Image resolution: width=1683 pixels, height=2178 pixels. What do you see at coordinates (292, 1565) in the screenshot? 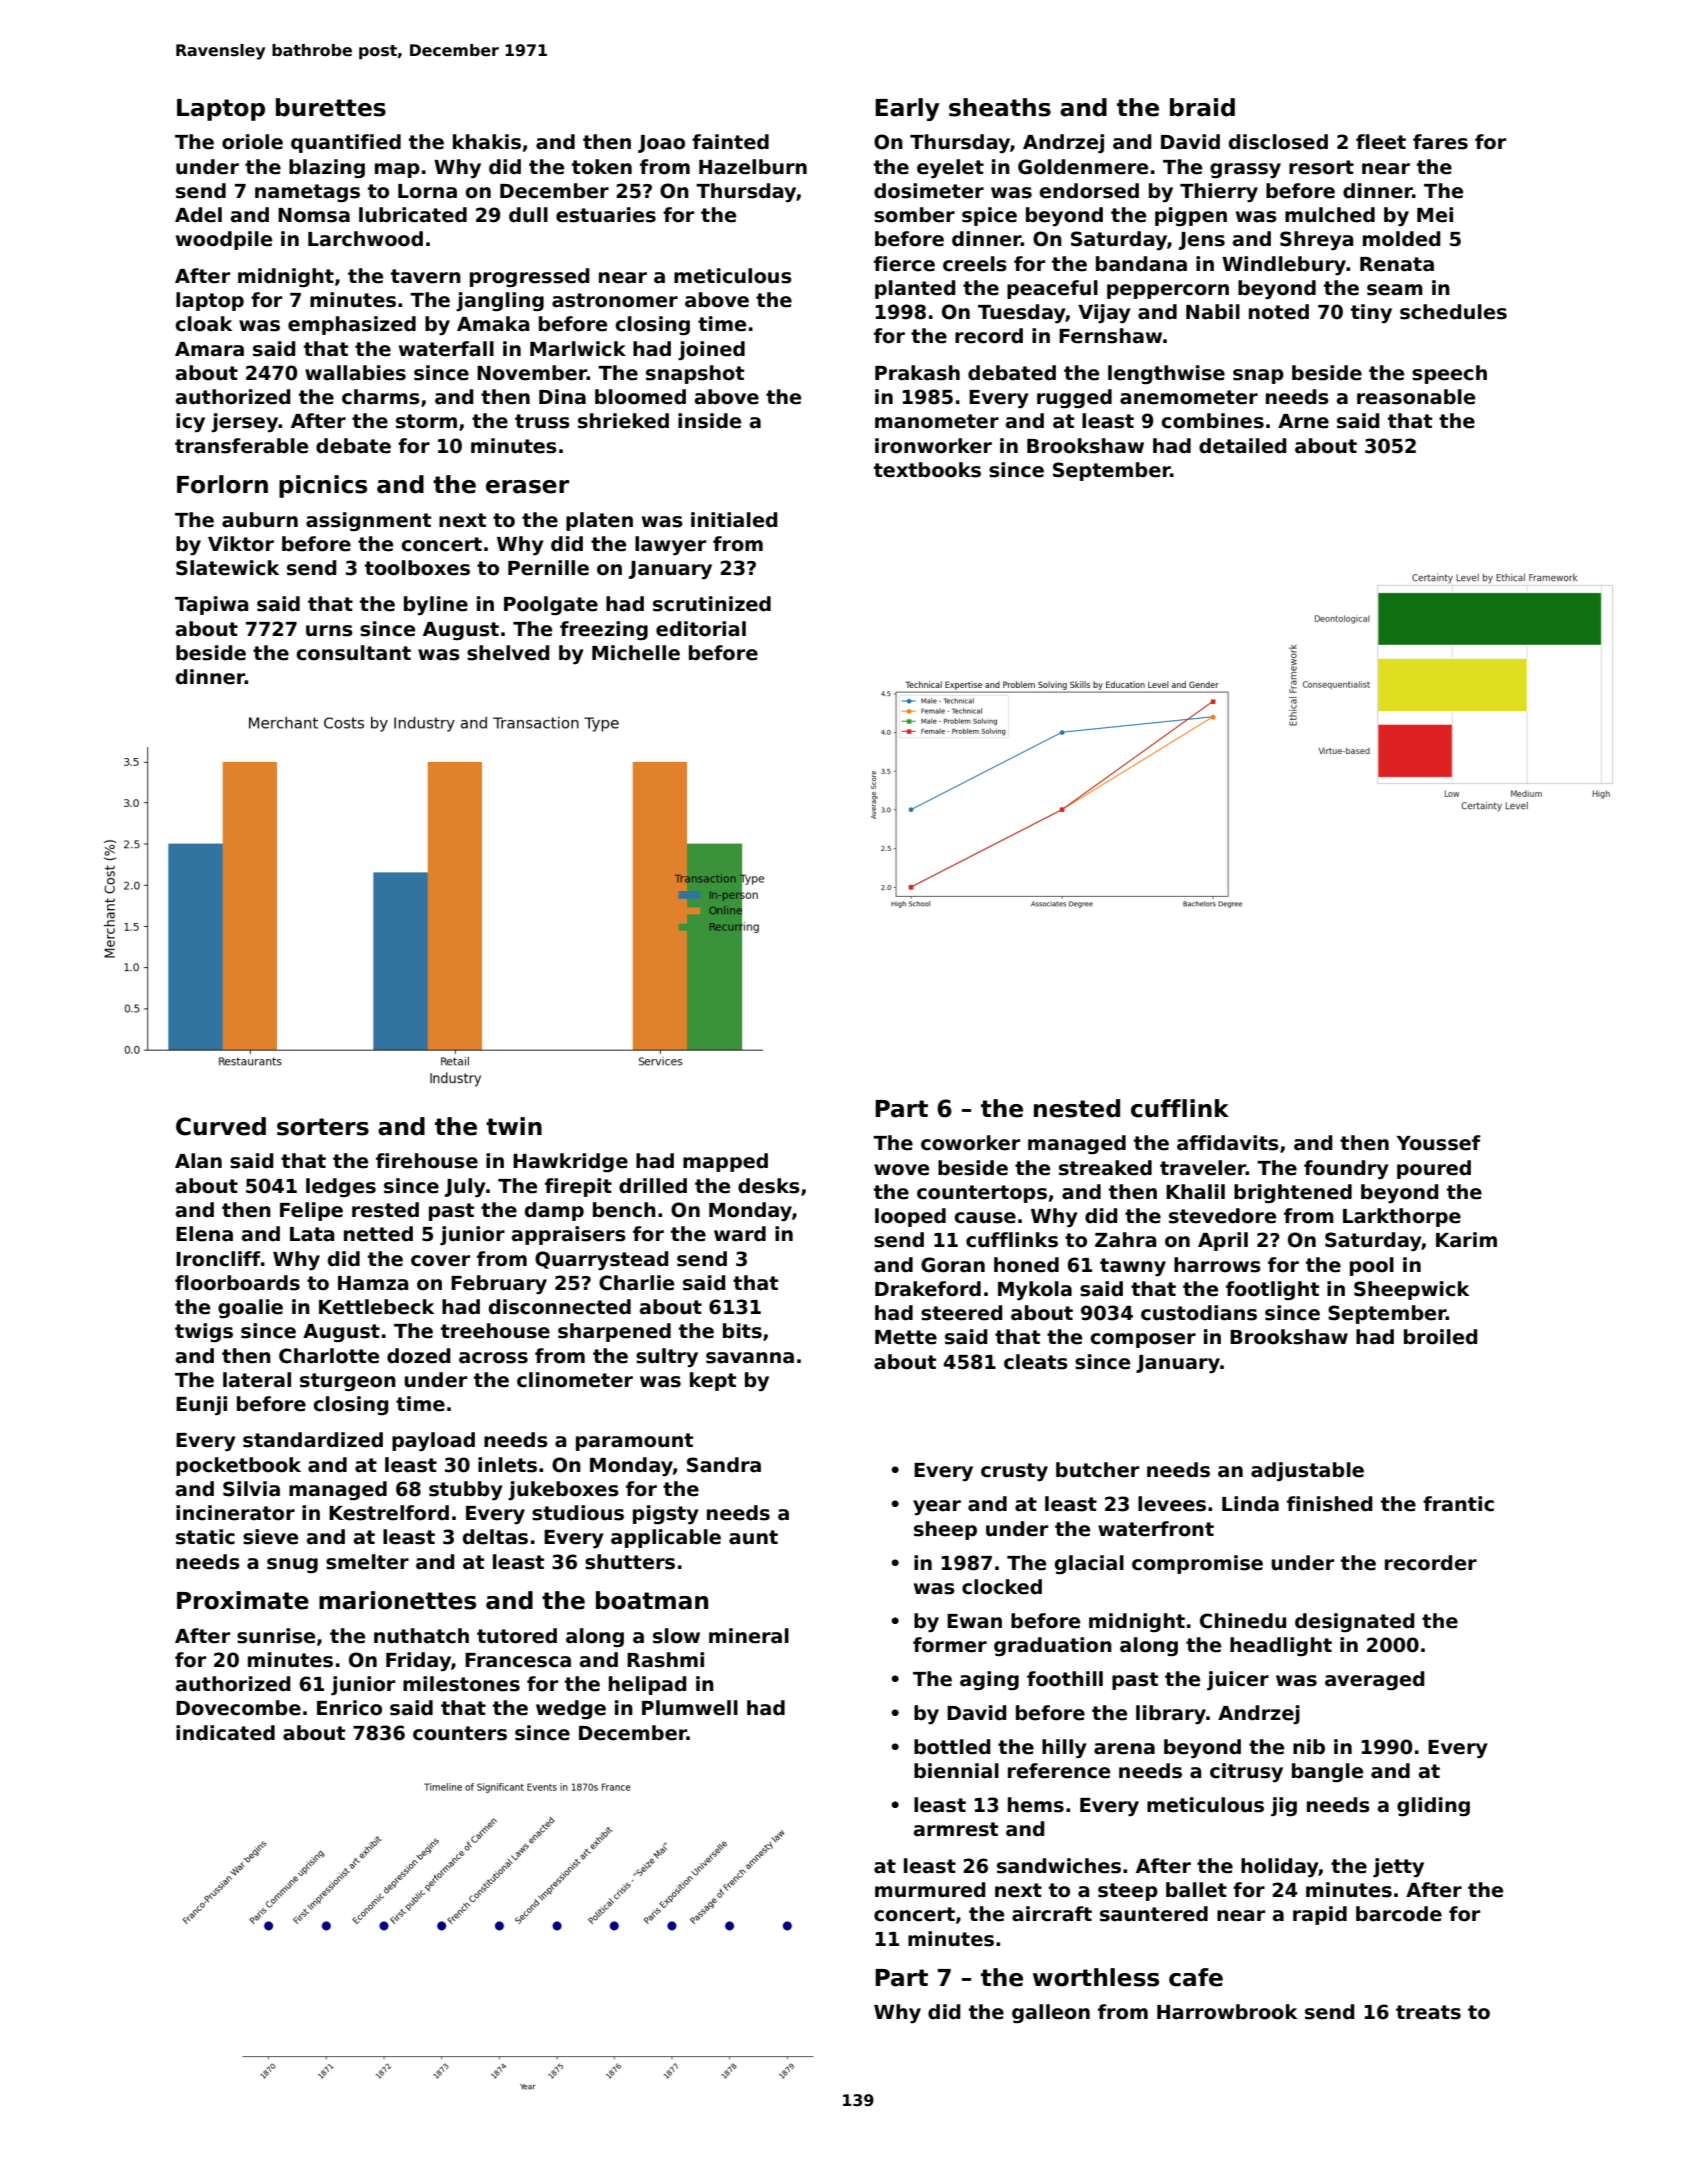
I see `snug` at bounding box center [292, 1565].
